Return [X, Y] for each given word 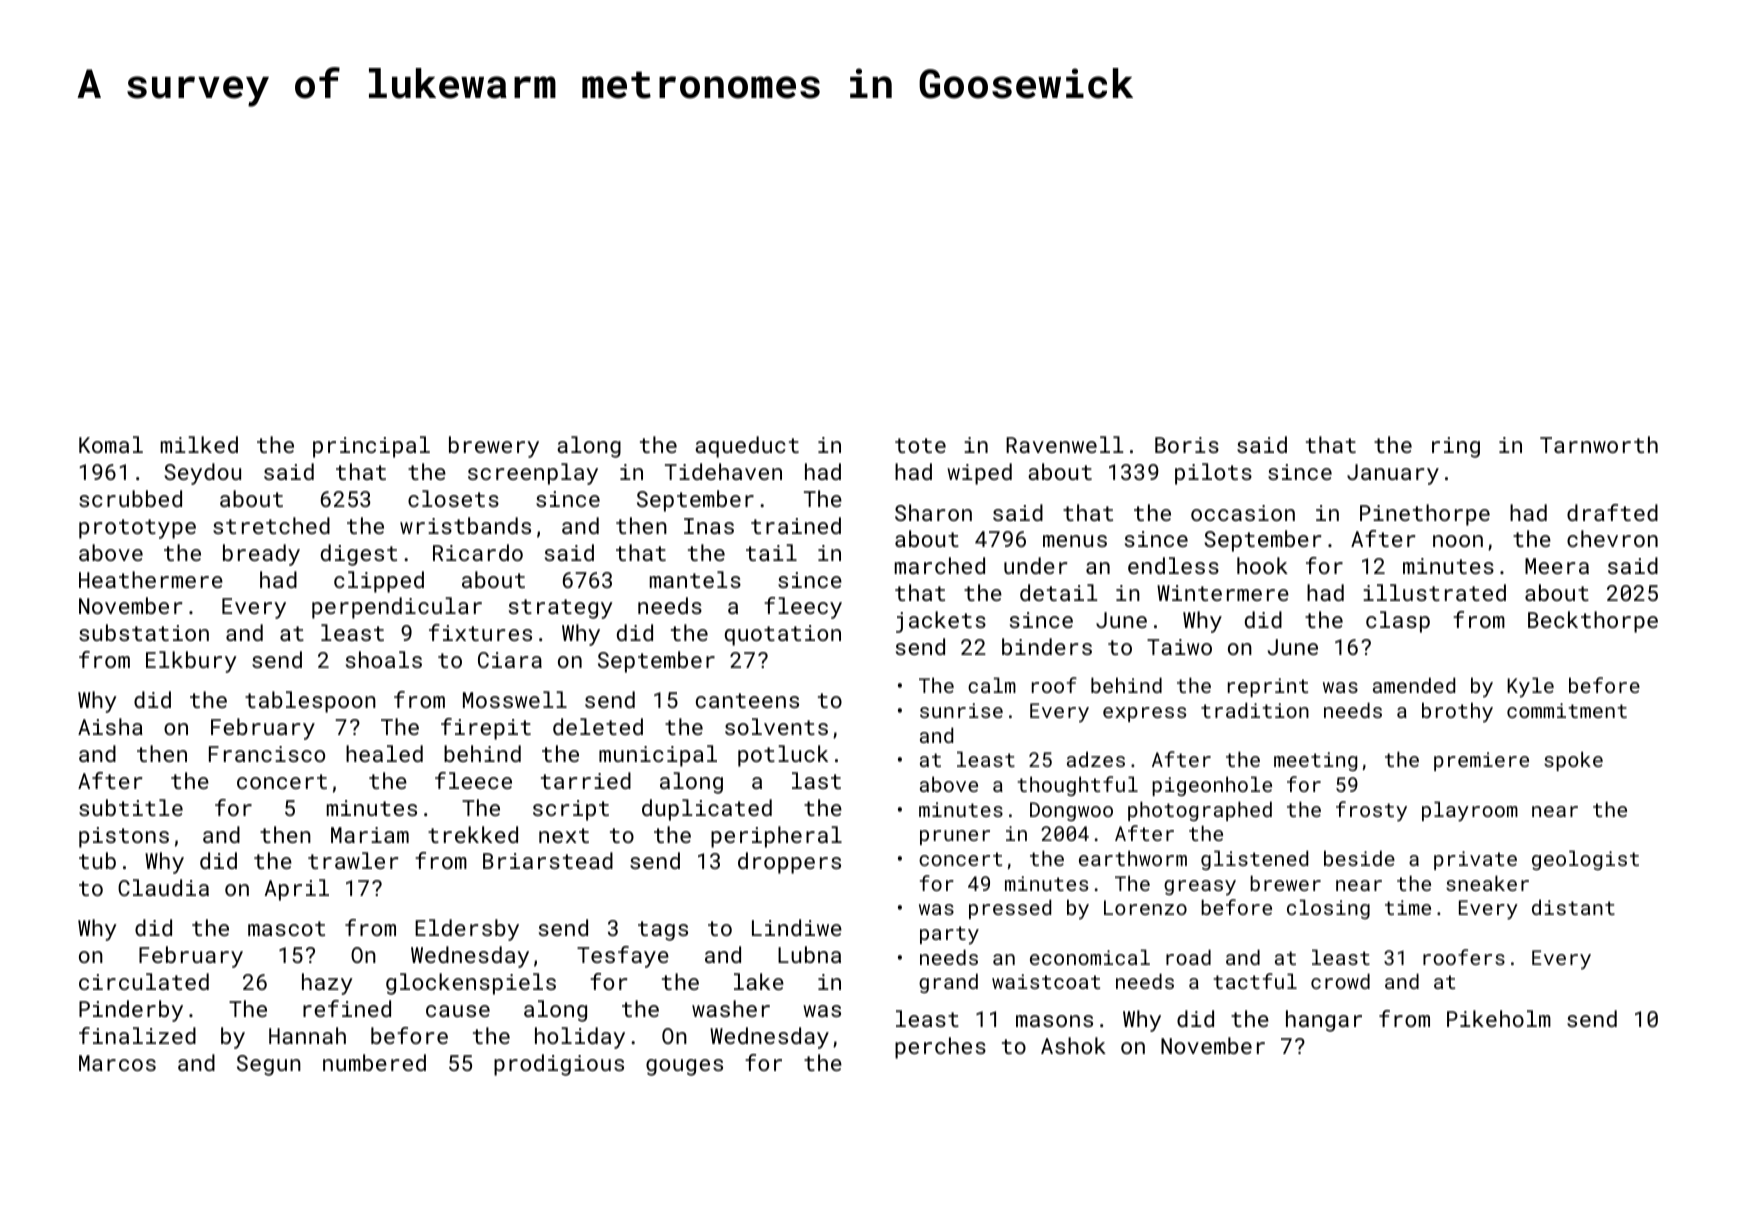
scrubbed [130, 498]
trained [796, 525]
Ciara [510, 660]
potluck [783, 756]
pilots [1213, 474]
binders [1047, 646]
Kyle [1530, 687]
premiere [1481, 761]
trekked [473, 834]
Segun [269, 1065]
